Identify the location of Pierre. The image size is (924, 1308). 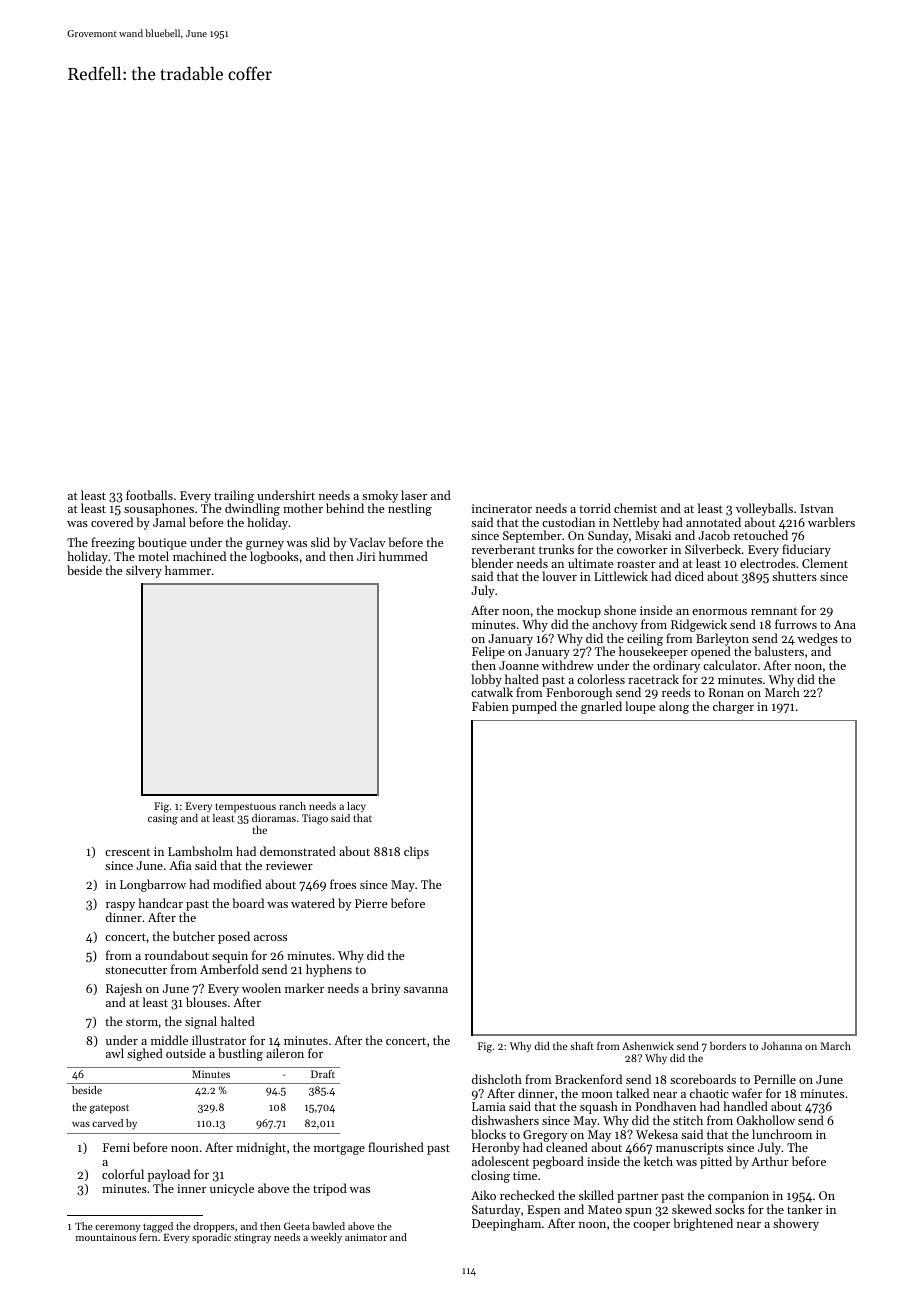
(371, 903).
